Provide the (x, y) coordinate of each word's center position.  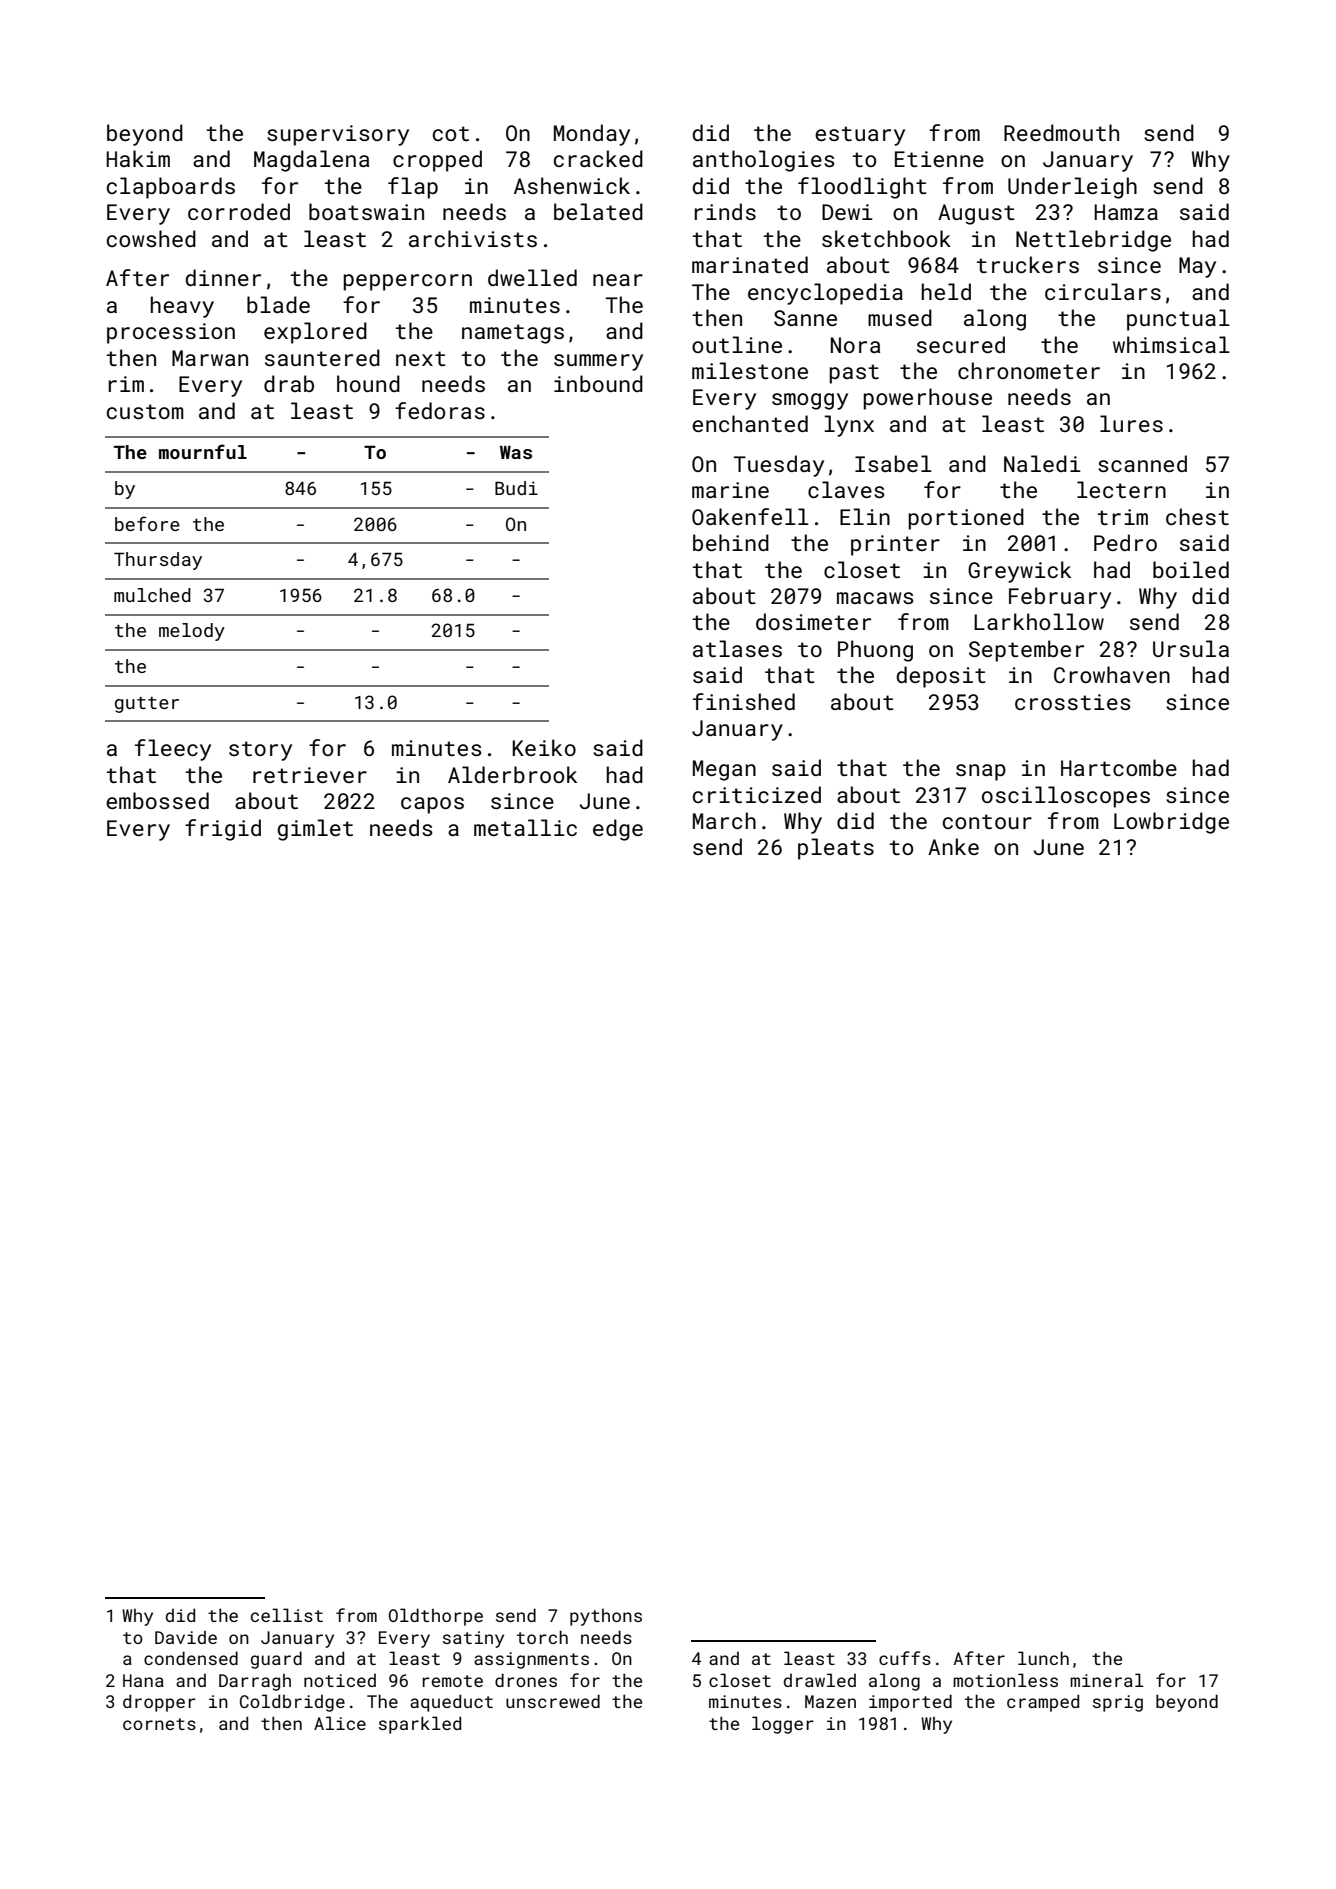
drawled (820, 1680)
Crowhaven (1112, 674)
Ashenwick (572, 185)
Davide (186, 1637)
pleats (836, 849)
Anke (953, 846)
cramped (1043, 1703)
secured (961, 344)
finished (744, 701)
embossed (157, 800)
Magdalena (311, 161)
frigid (223, 830)
